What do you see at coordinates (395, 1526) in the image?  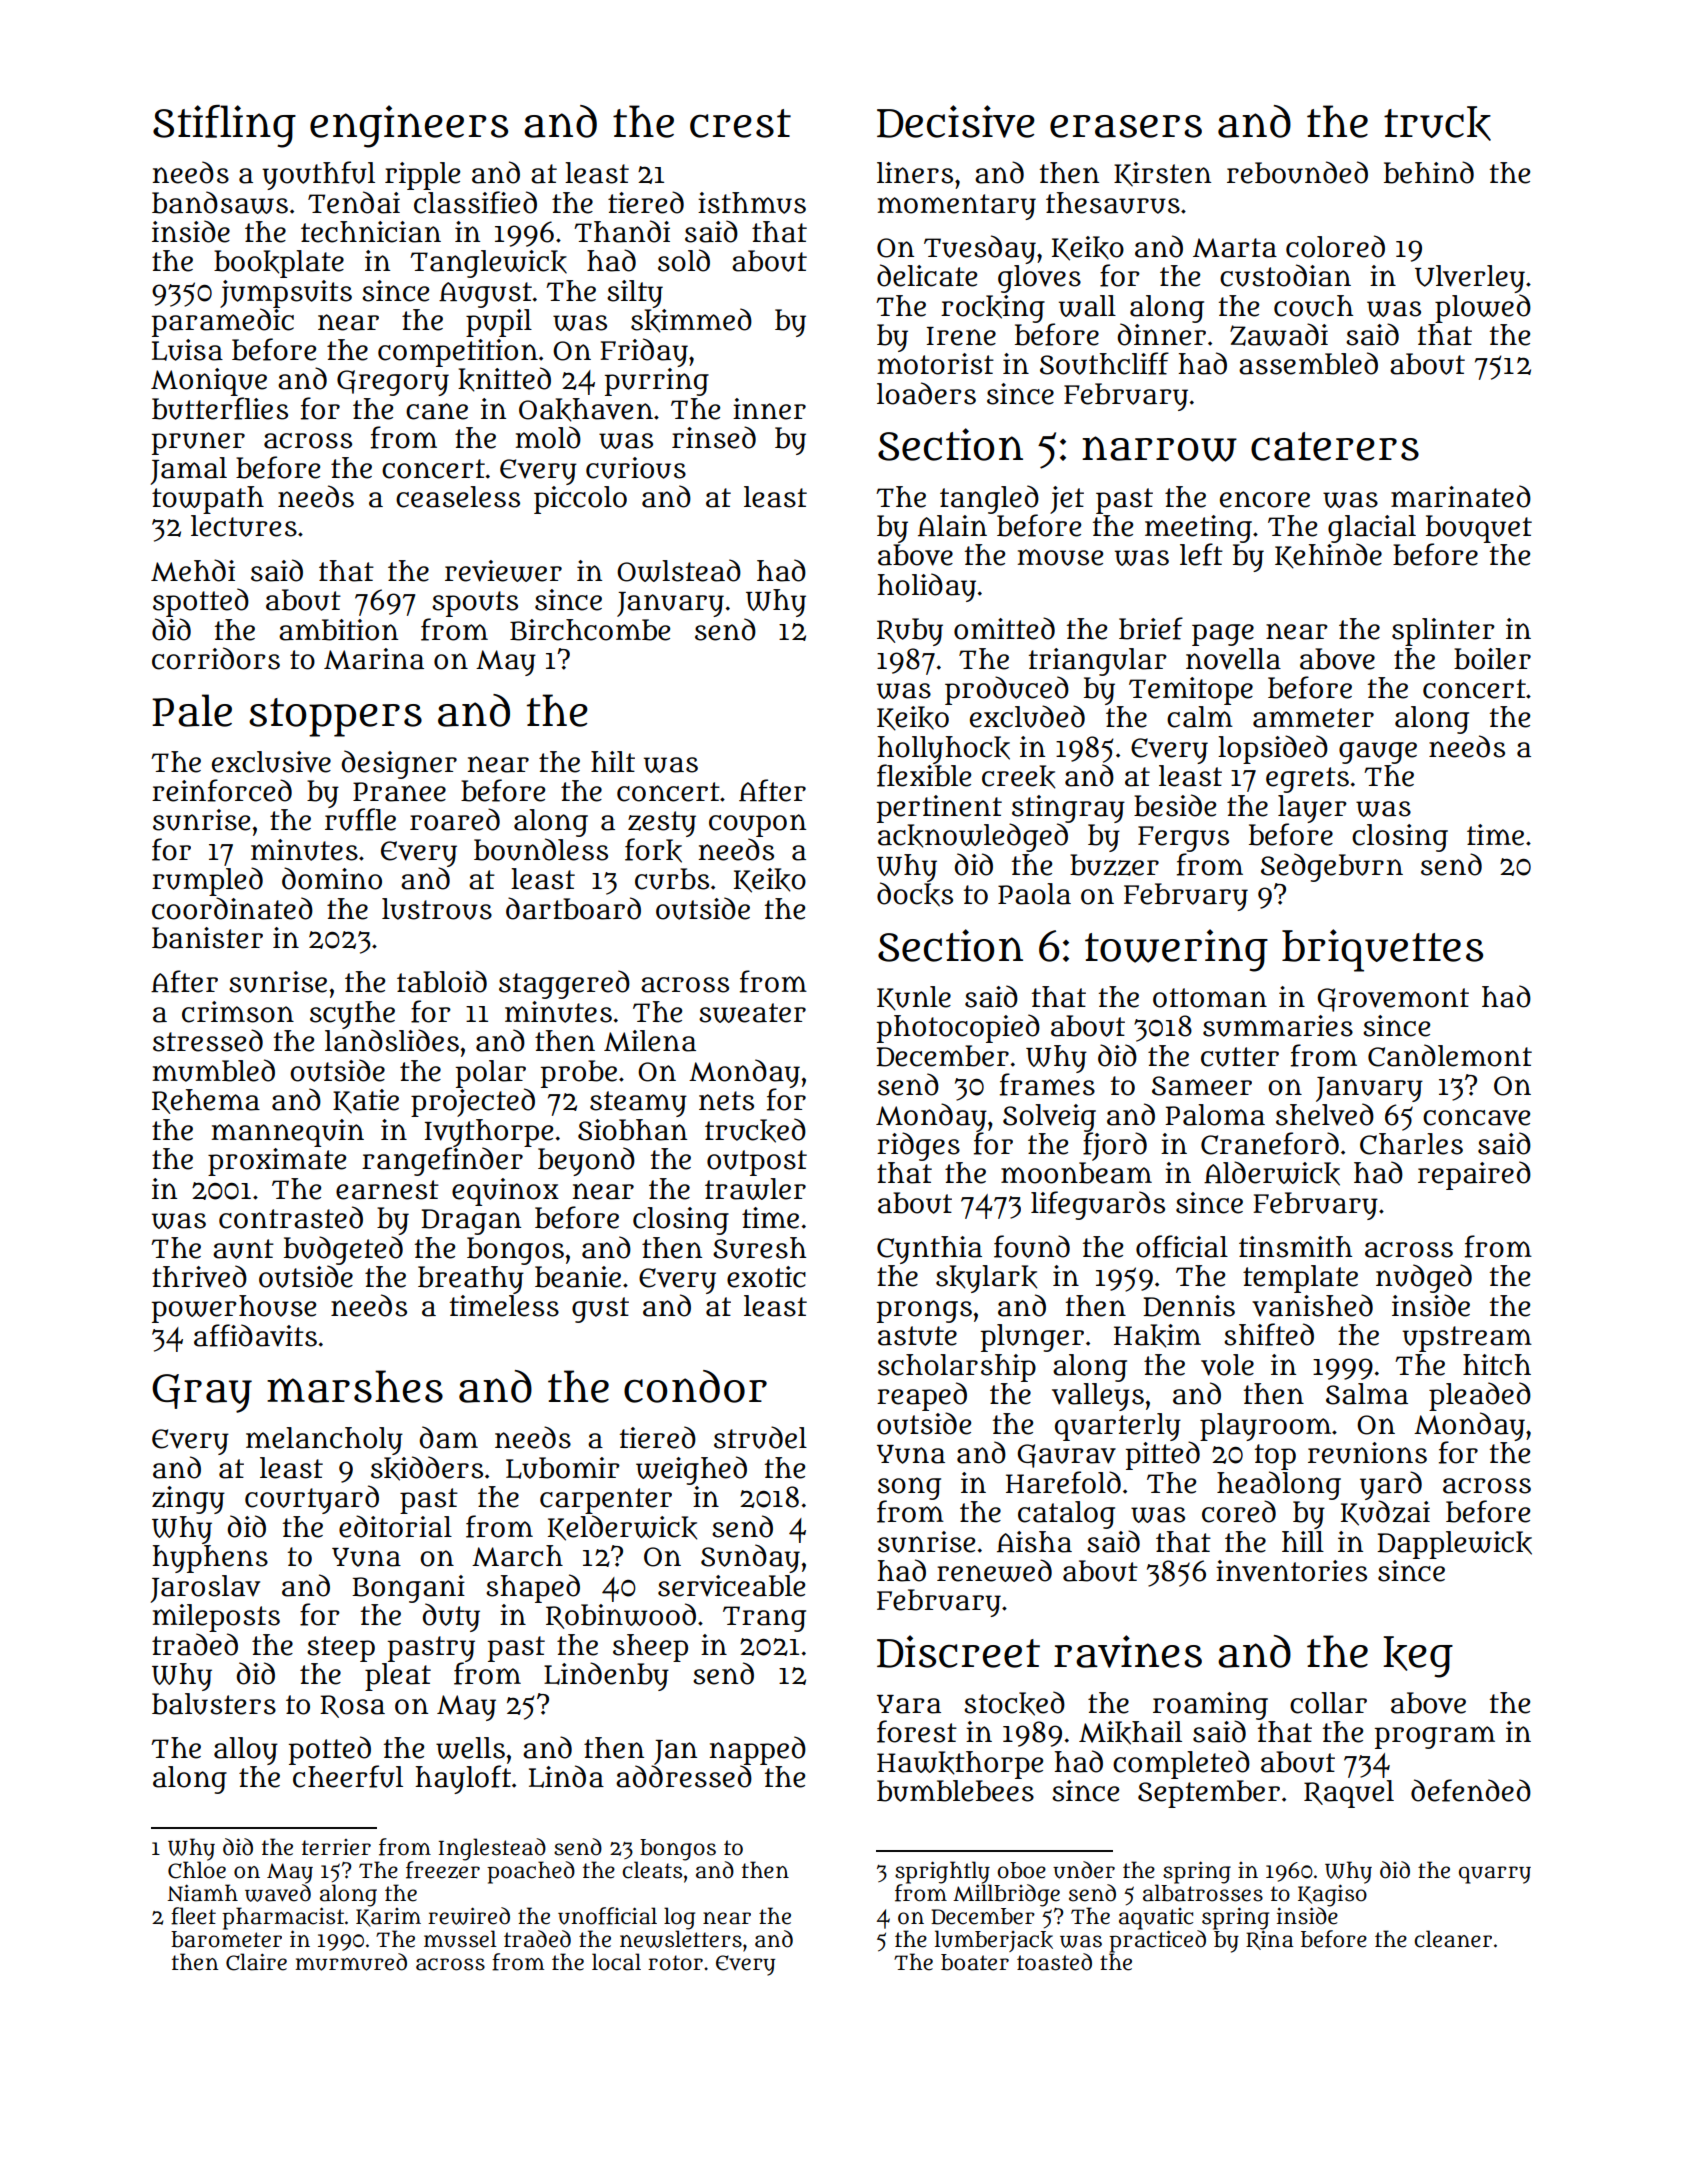 I see `editorial` at bounding box center [395, 1526].
